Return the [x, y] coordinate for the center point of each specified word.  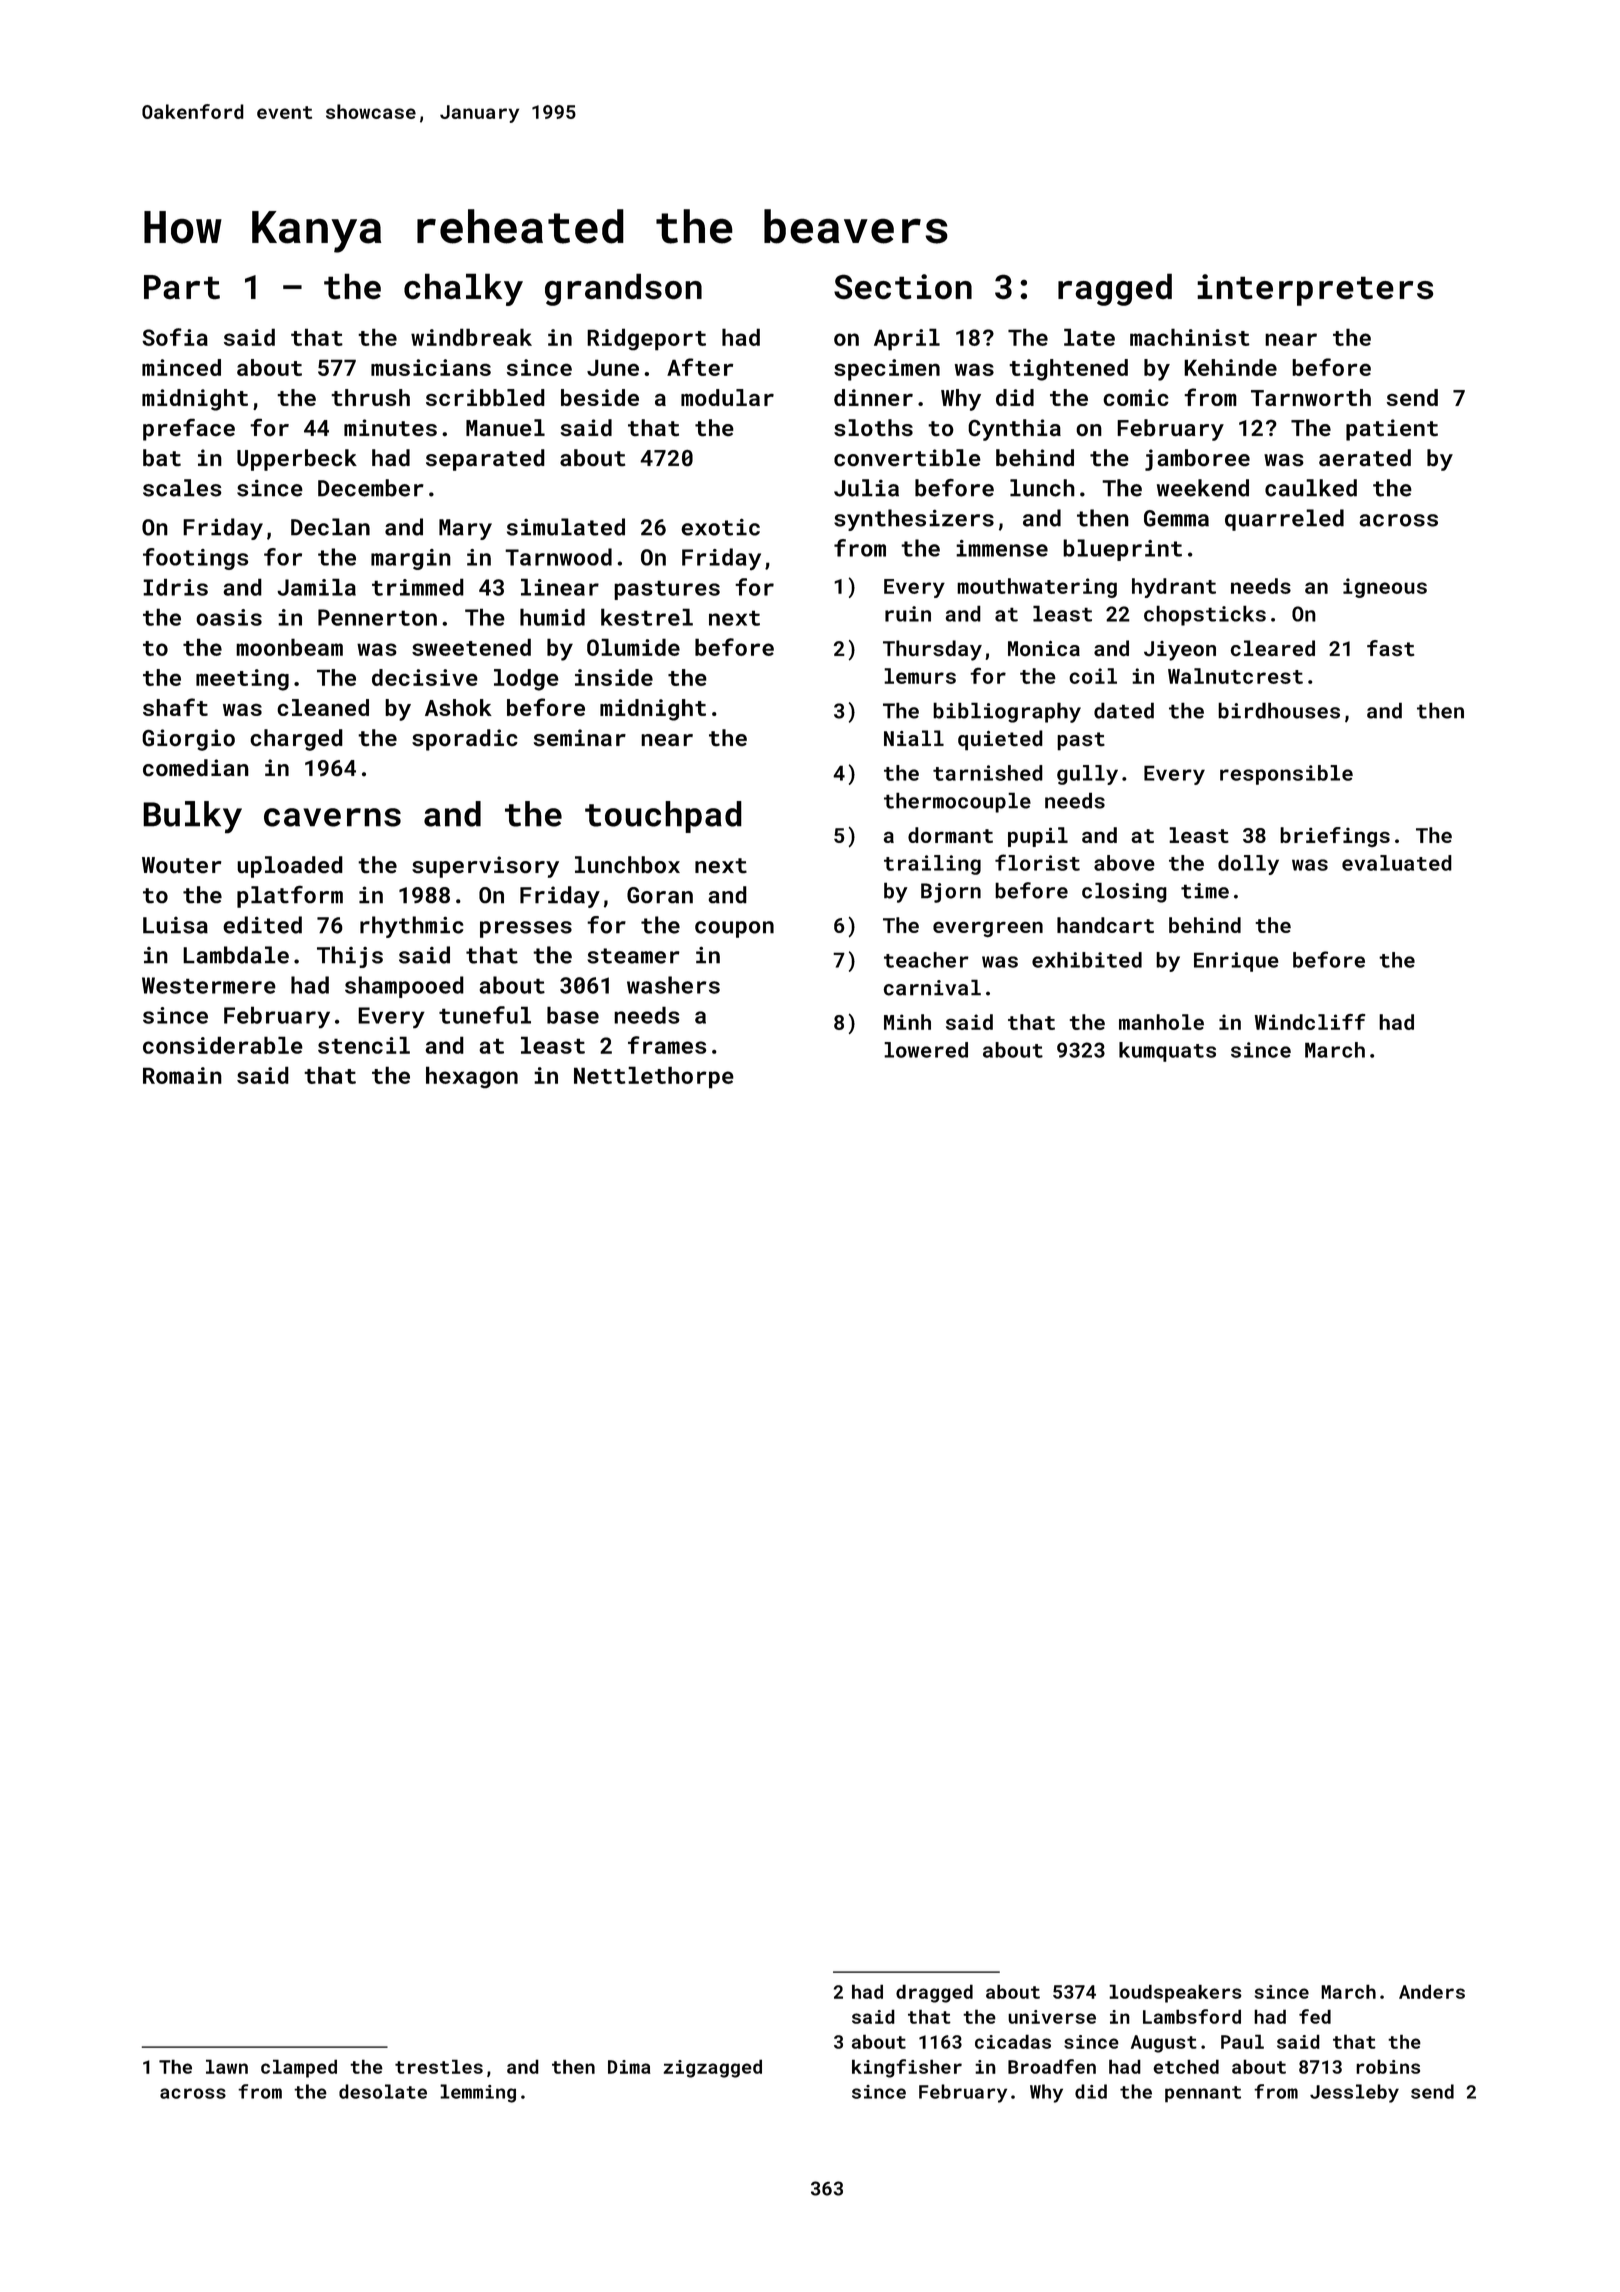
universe [1052, 2017]
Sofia [175, 337]
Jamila [316, 587]
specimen [887, 370]
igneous [1385, 588]
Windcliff [1310, 1021]
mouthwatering [1037, 588]
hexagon [472, 1077]
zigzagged [712, 2068]
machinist [1190, 337]
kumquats [1167, 1052]
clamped [299, 2068]
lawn [227, 2066]
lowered [926, 1050]
